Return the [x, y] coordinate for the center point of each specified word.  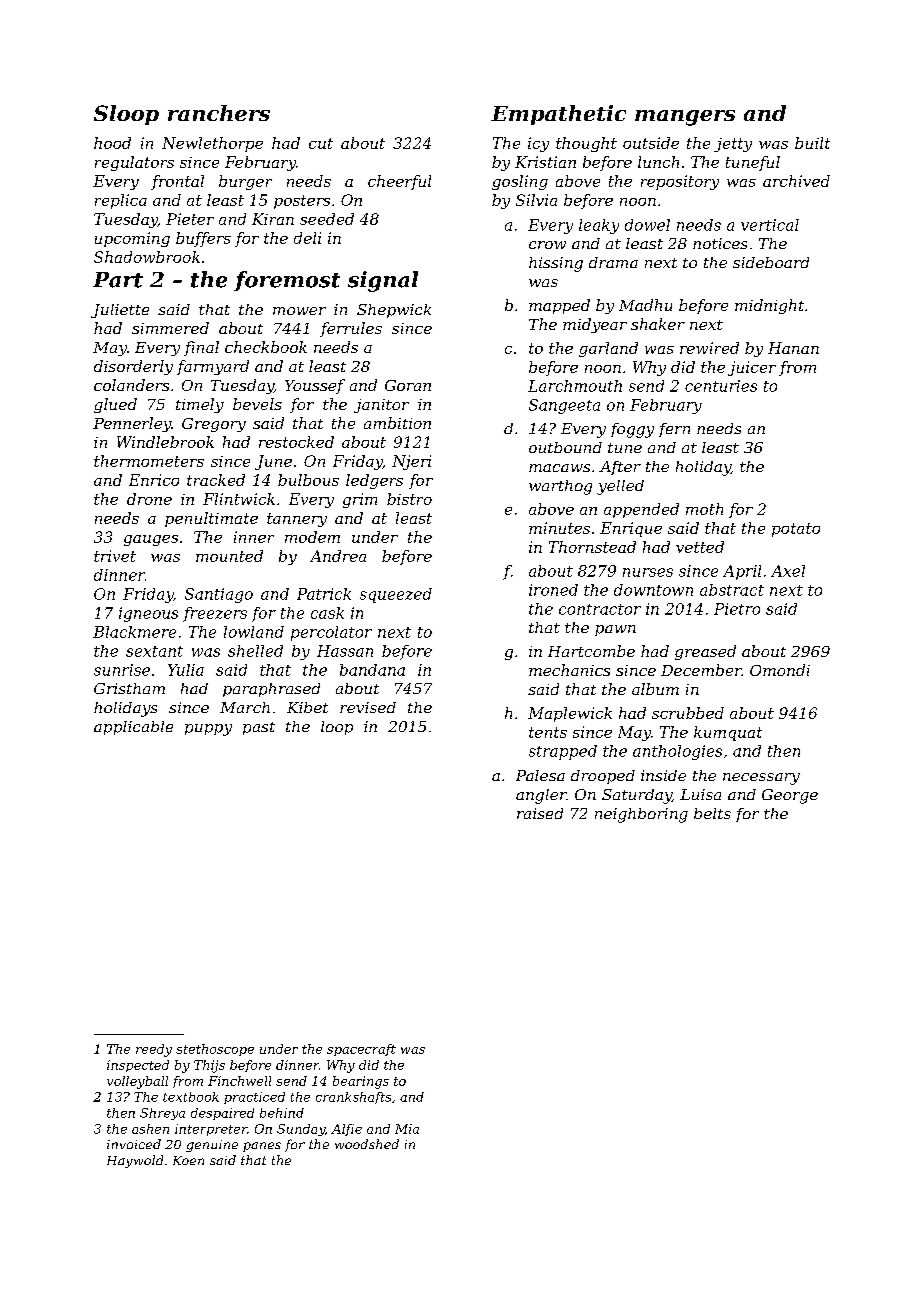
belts [712, 813]
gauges [151, 540]
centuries [721, 386]
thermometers [149, 461]
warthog [560, 487]
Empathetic [558, 115]
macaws [559, 468]
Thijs [209, 1066]
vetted [700, 547]
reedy [154, 1050]
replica [121, 201]
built [812, 143]
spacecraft [361, 1050]
